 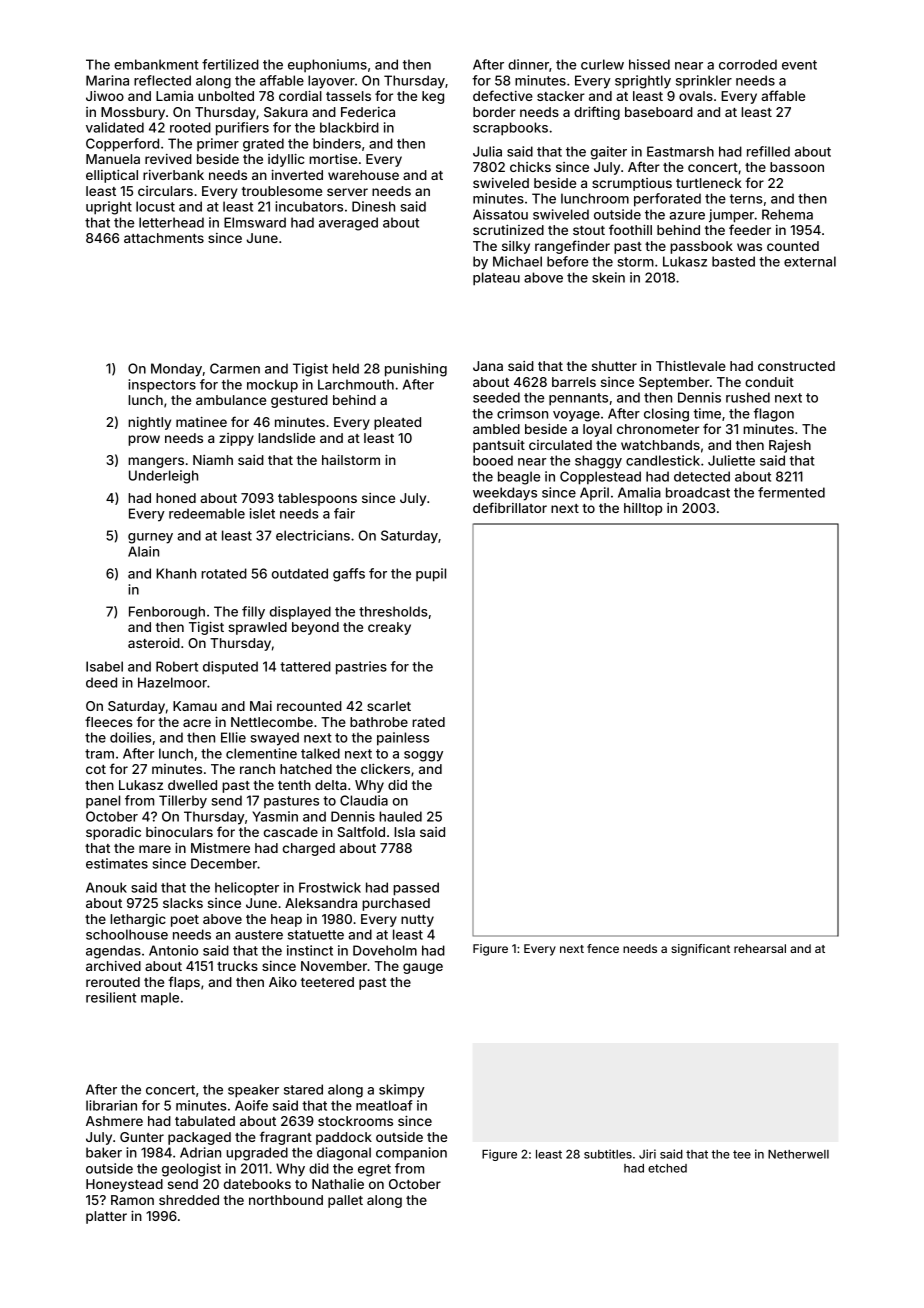 What do you see at coordinates (572, 247) in the screenshot?
I see `rangefinder` at bounding box center [572, 247].
